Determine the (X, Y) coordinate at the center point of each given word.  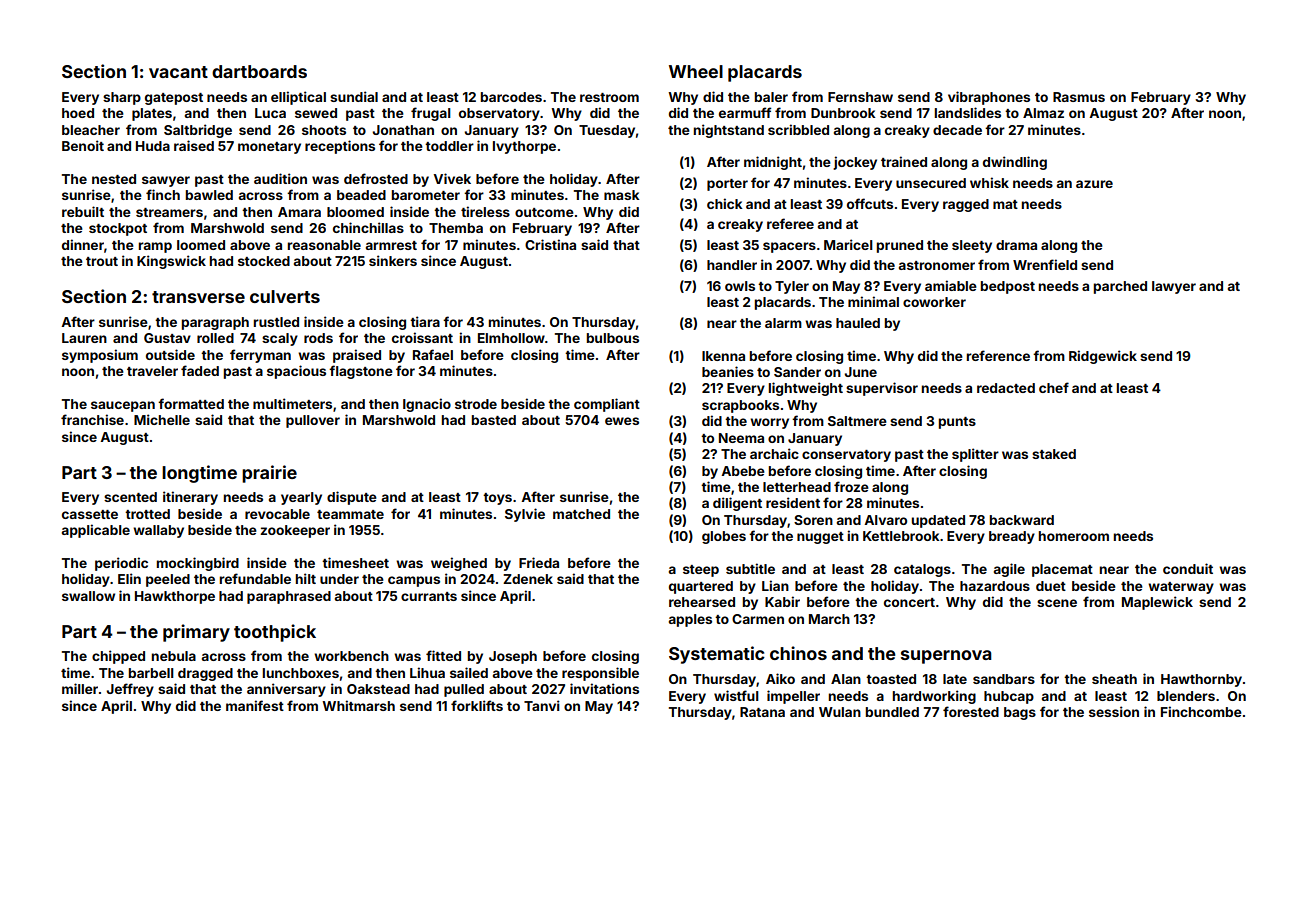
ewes (622, 421)
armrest (391, 245)
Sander (797, 372)
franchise (92, 419)
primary (196, 633)
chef (1054, 387)
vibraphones (989, 98)
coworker (934, 302)
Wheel (696, 71)
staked (1054, 454)
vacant (178, 72)
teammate (350, 514)
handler (732, 265)
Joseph (513, 657)
